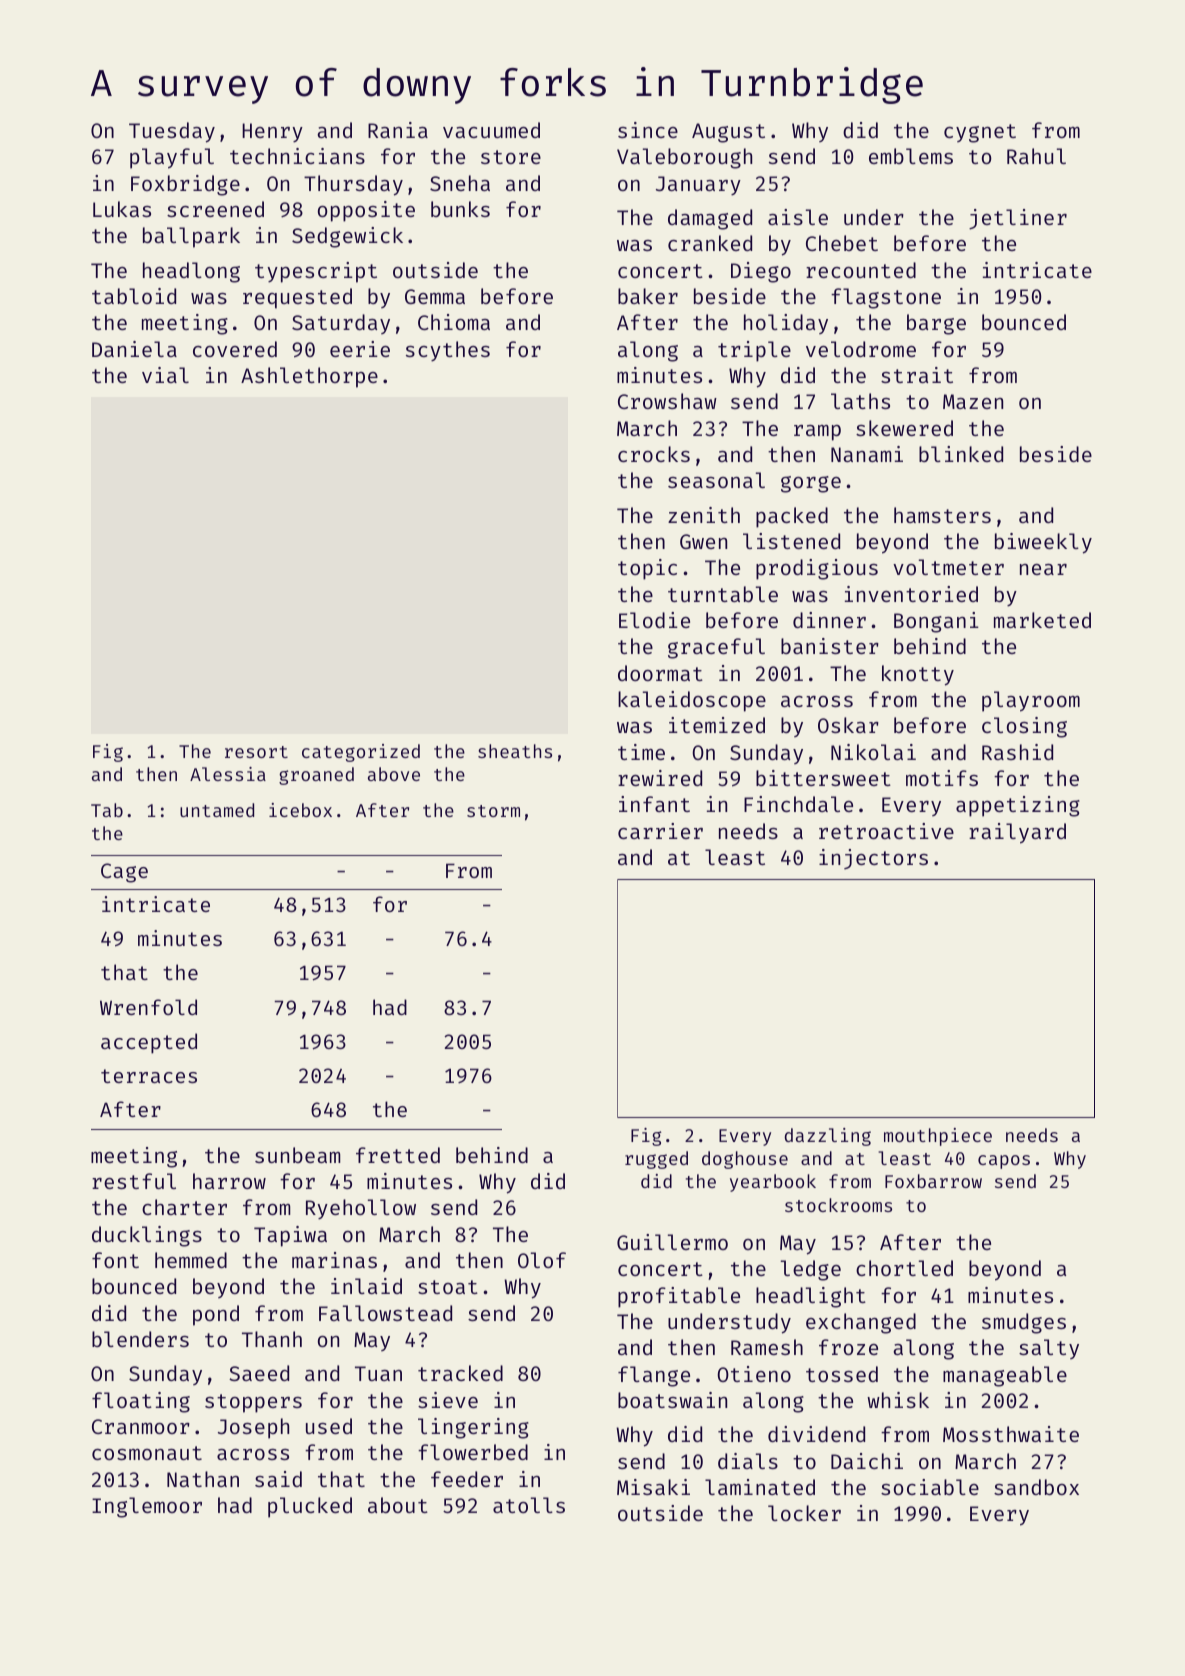  What do you see at coordinates (124, 873) in the page?
I see `Cage` at bounding box center [124, 873].
